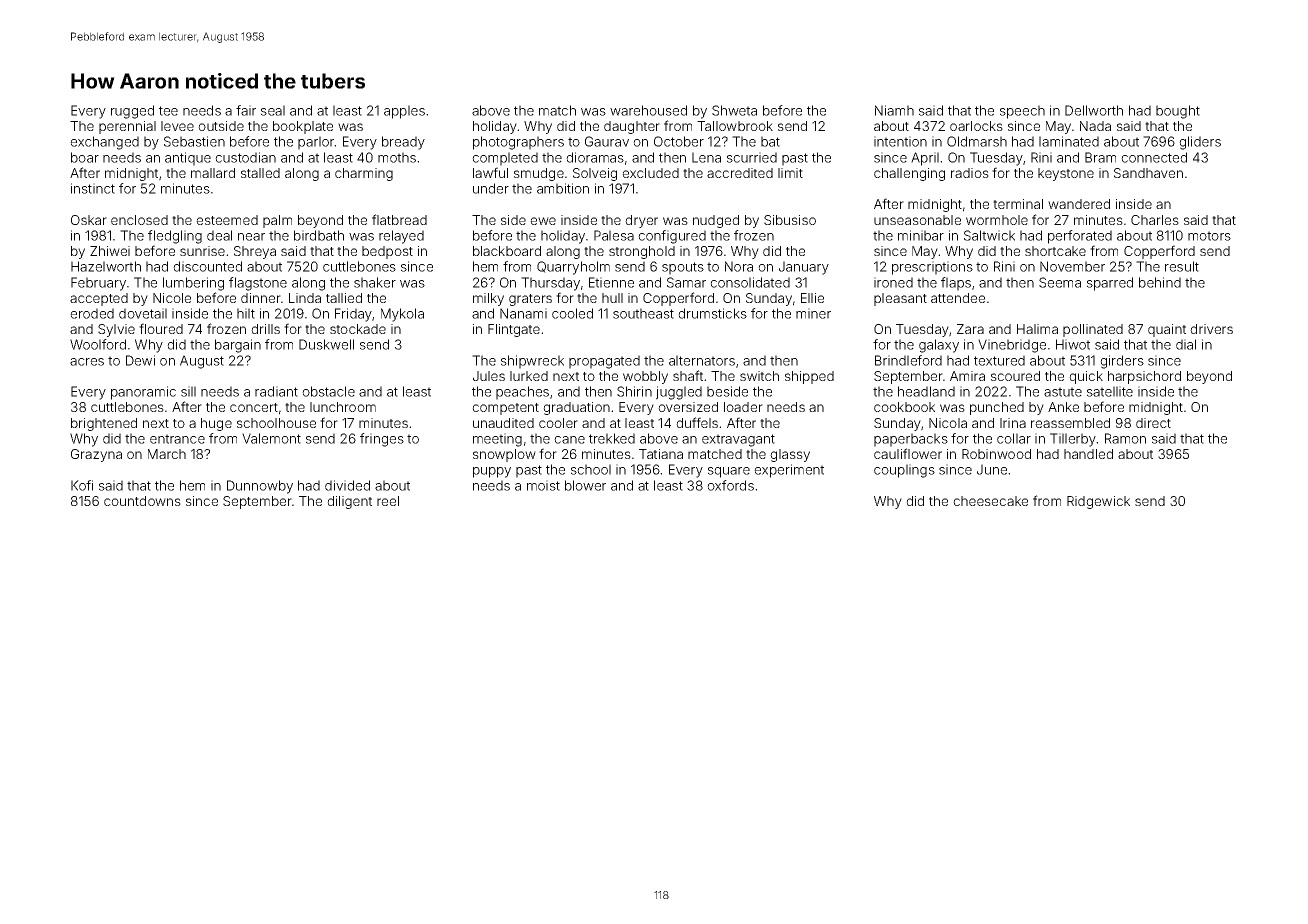  What do you see at coordinates (569, 440) in the image?
I see `cane` at bounding box center [569, 440].
